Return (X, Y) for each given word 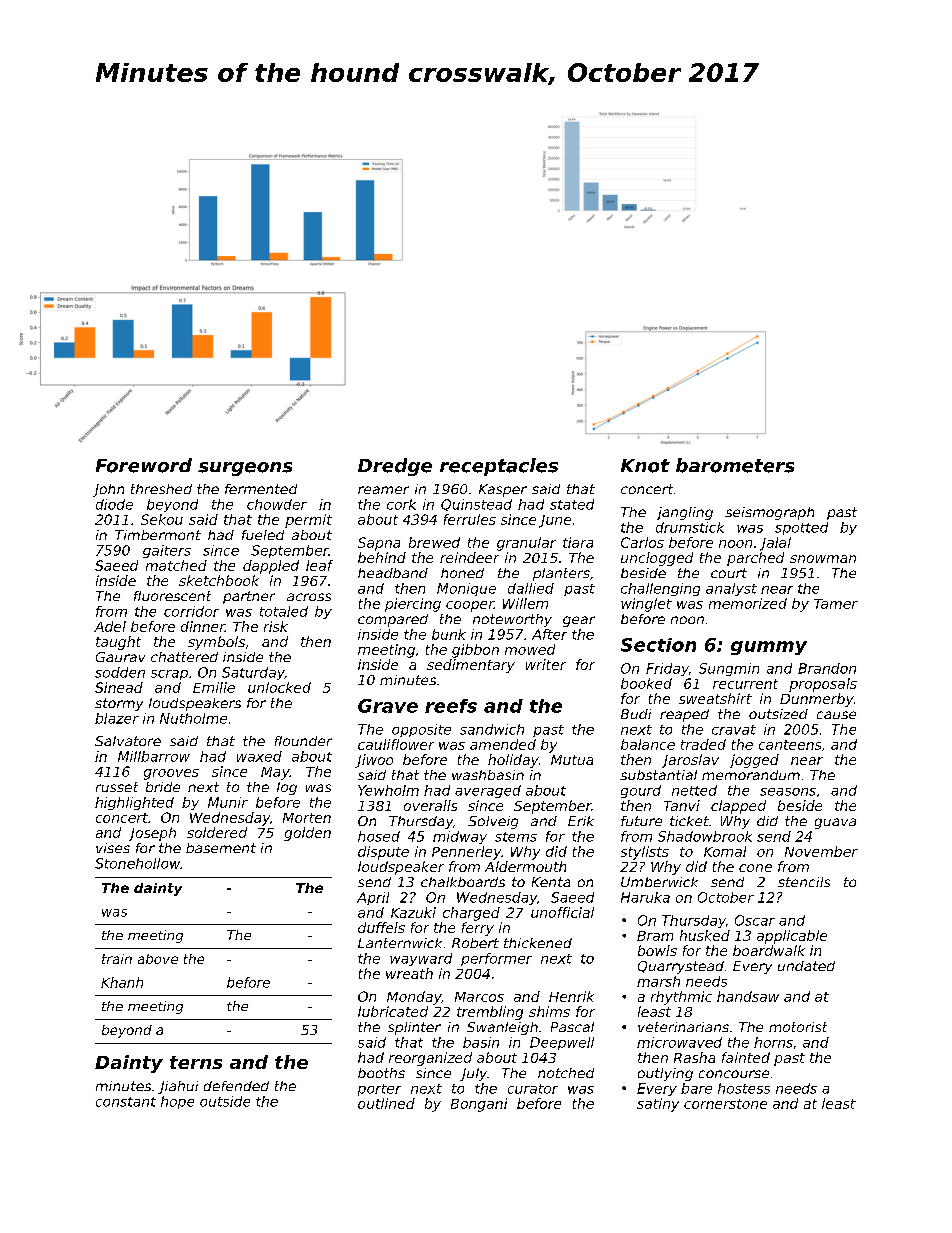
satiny (658, 1105)
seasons (788, 792)
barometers (735, 465)
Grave (388, 706)
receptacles (499, 467)
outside (225, 1101)
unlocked (279, 687)
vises (113, 848)
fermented (261, 489)
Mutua (572, 760)
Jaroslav (690, 761)
